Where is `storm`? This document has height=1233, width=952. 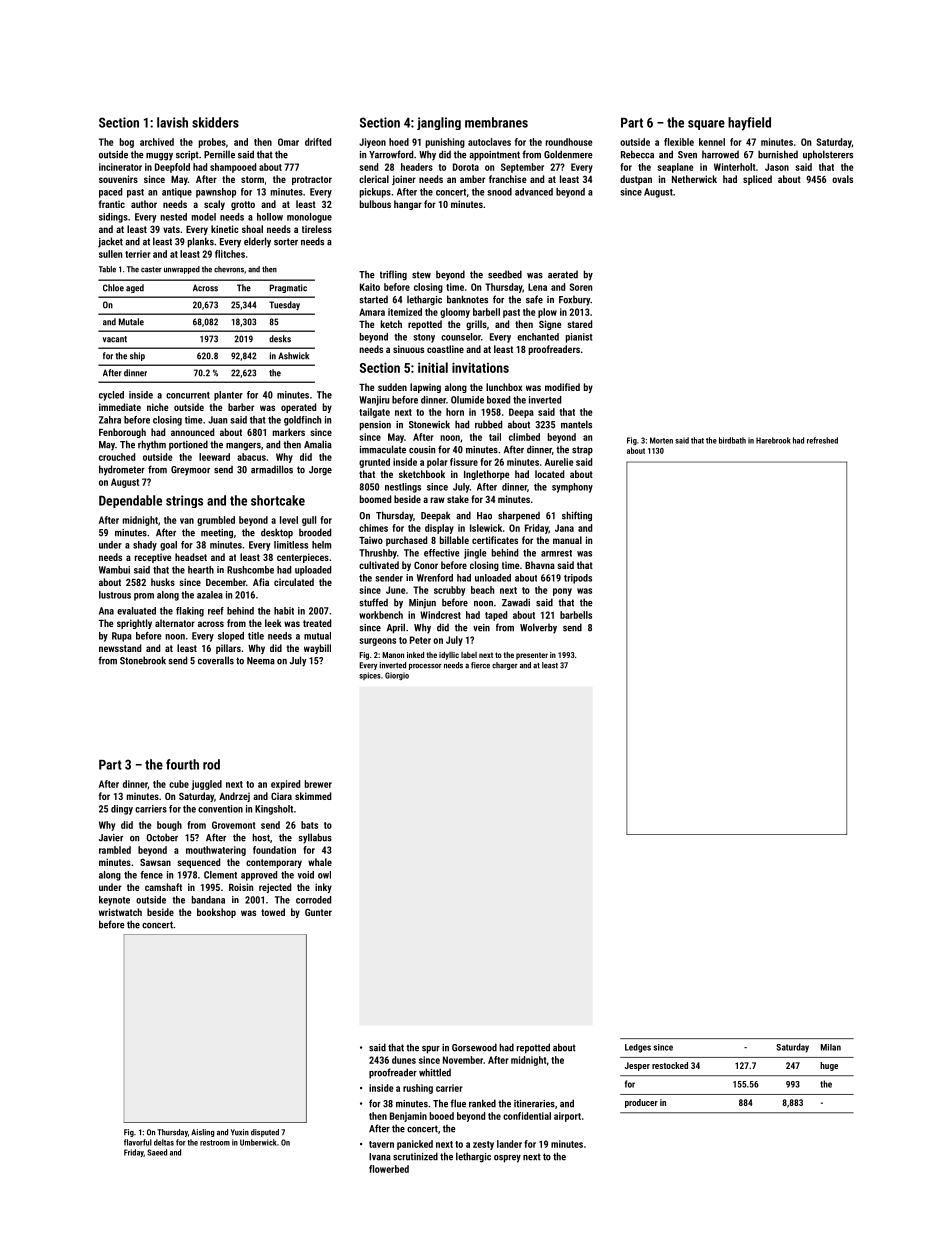 storm is located at coordinates (252, 179).
